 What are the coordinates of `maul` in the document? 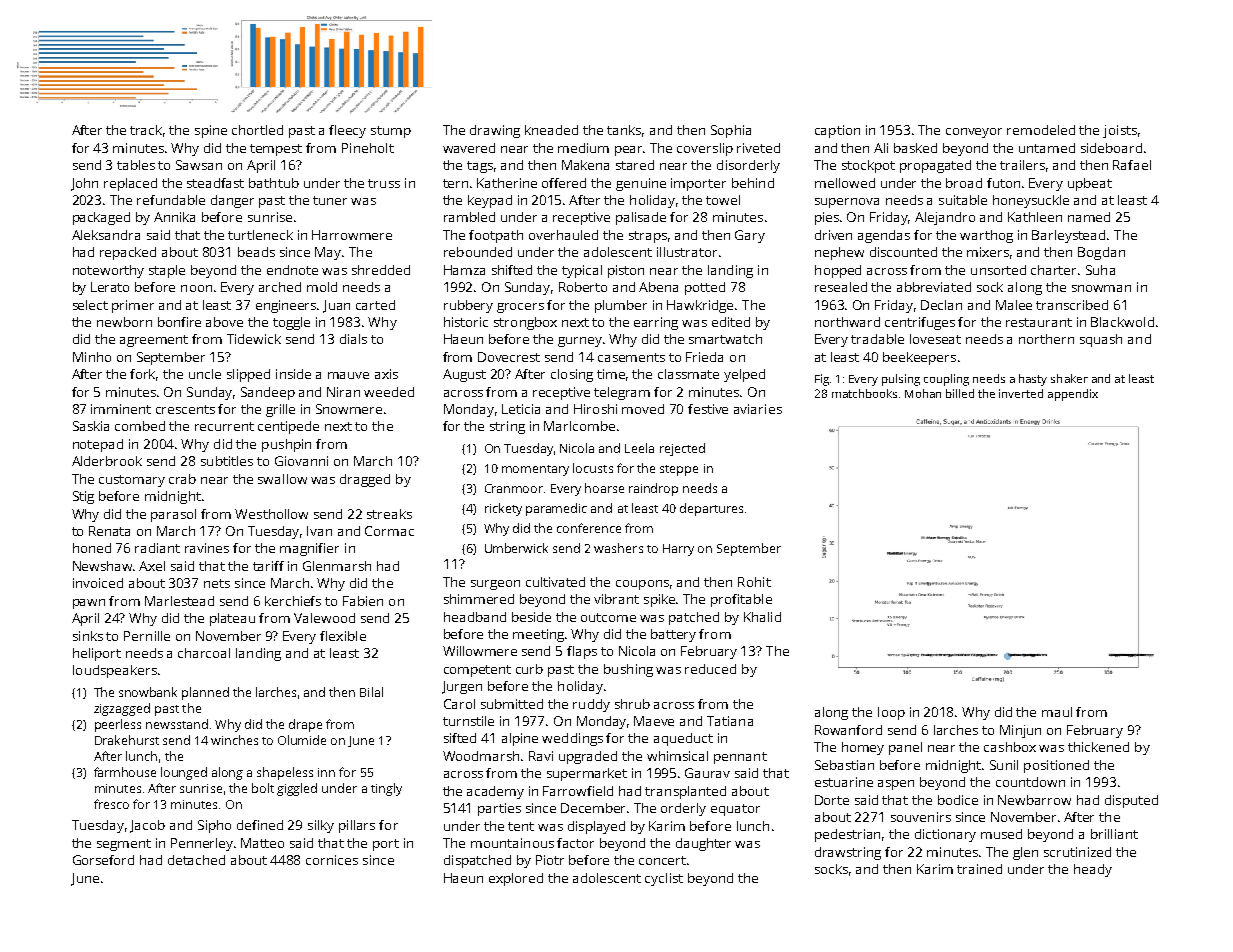 It's located at (1057, 712).
